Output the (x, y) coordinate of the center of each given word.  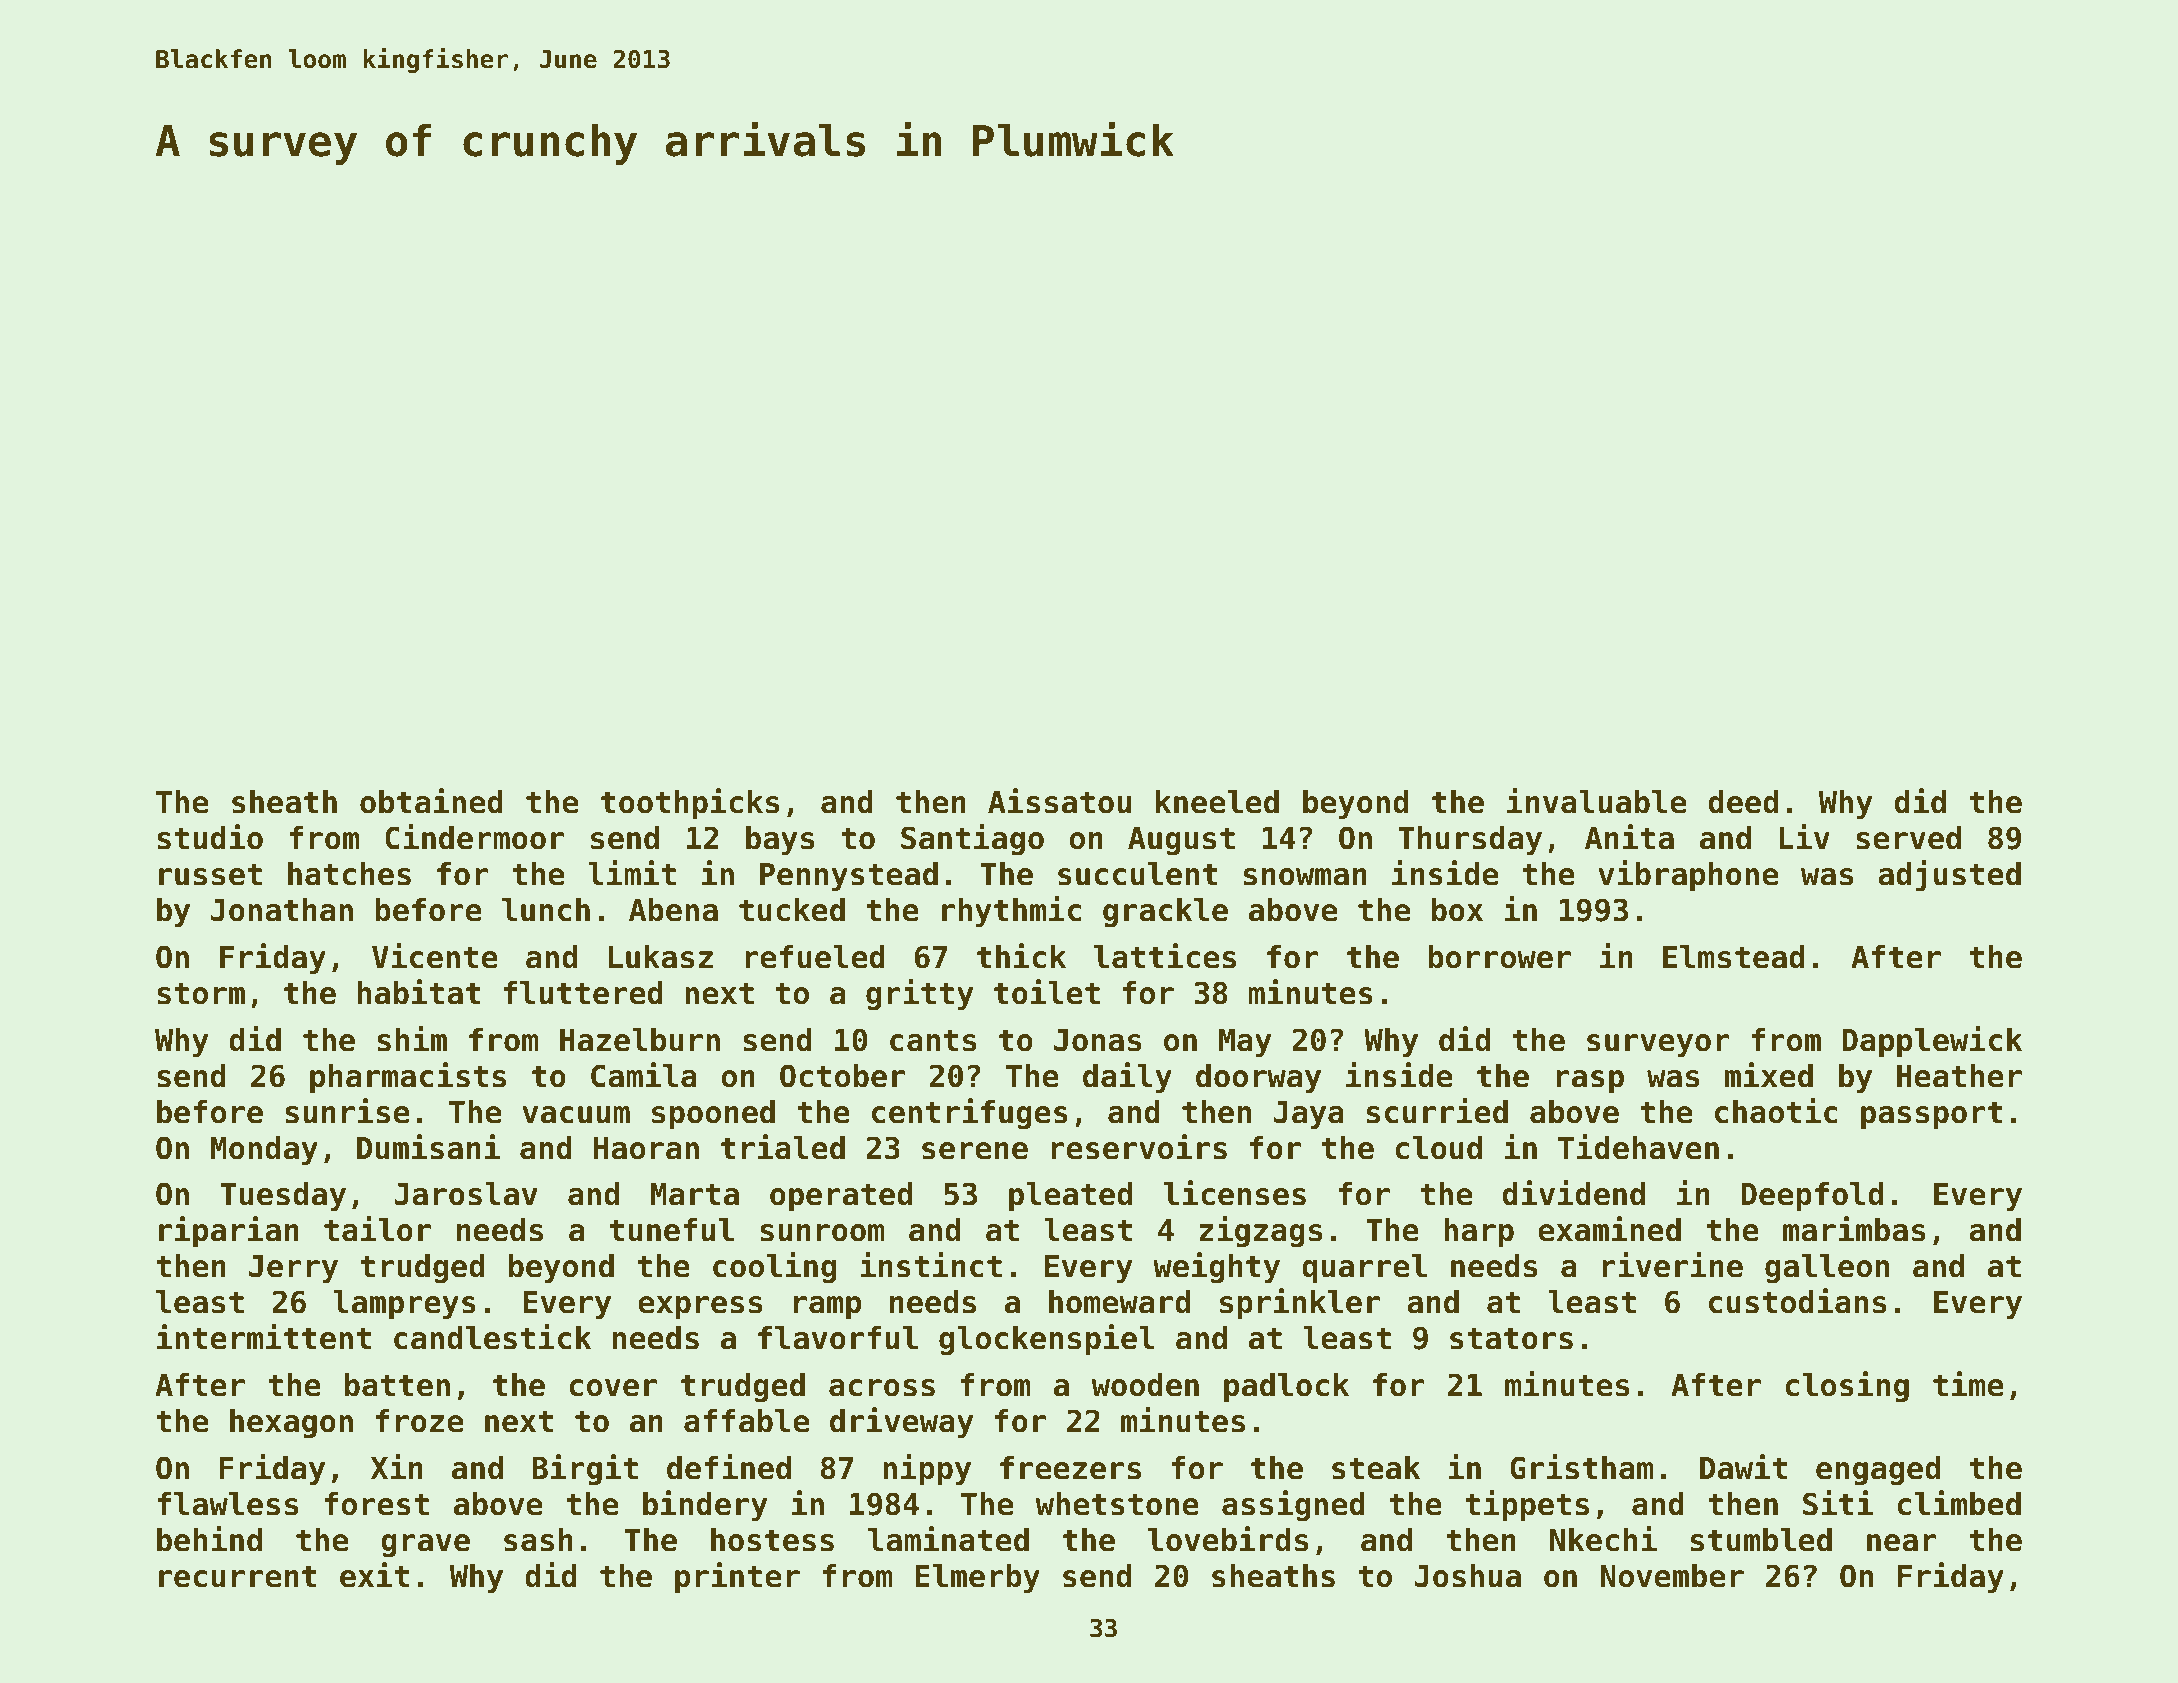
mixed (1769, 1075)
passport (1932, 1116)
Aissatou (1059, 801)
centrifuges (970, 1113)
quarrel (1364, 1269)
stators (1511, 1339)
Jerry (293, 1269)
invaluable (1596, 801)
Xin (397, 1466)
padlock (1286, 1388)
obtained (431, 801)
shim (412, 1039)
